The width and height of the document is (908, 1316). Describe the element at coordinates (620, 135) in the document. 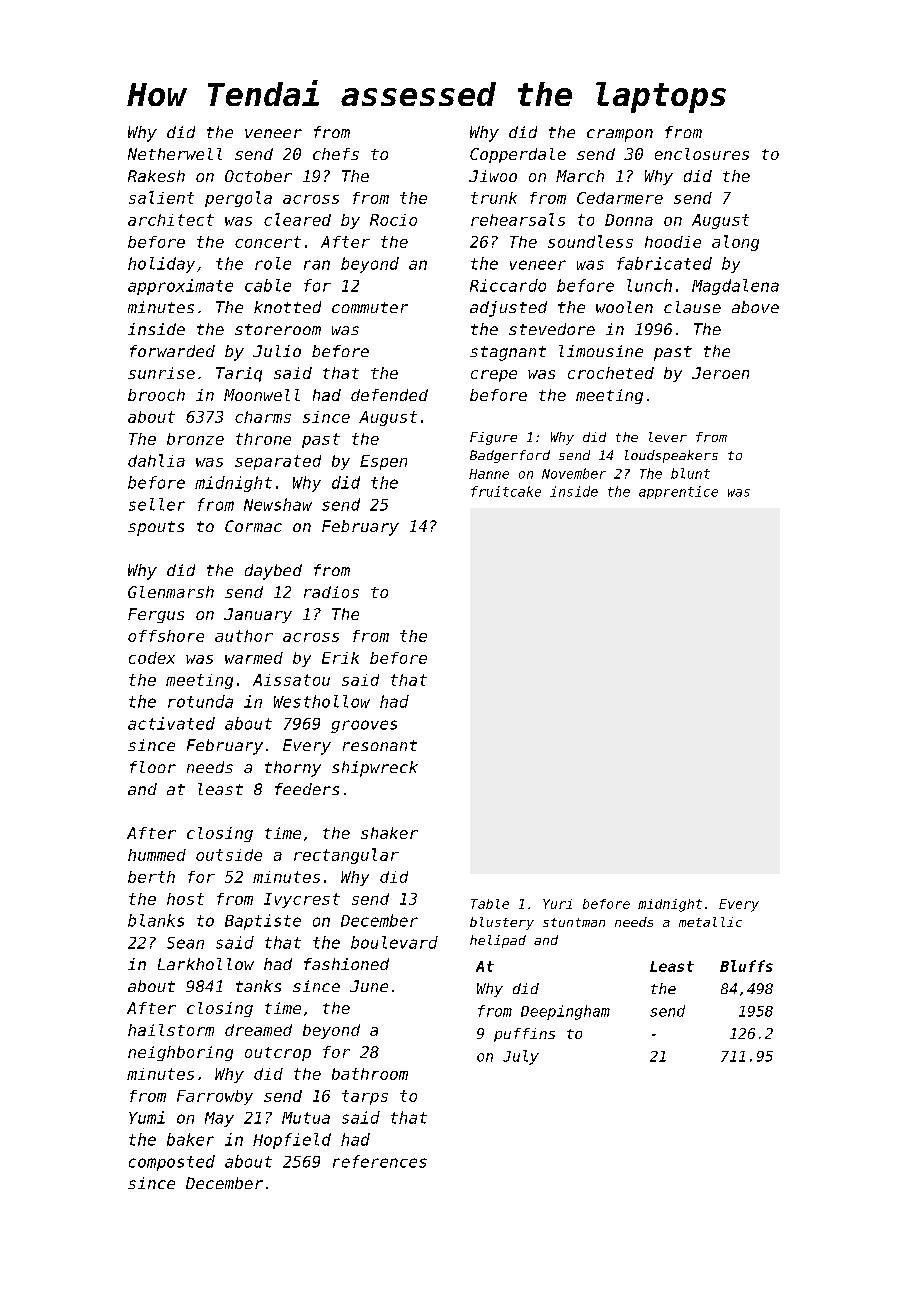

I see `crampon` at that location.
